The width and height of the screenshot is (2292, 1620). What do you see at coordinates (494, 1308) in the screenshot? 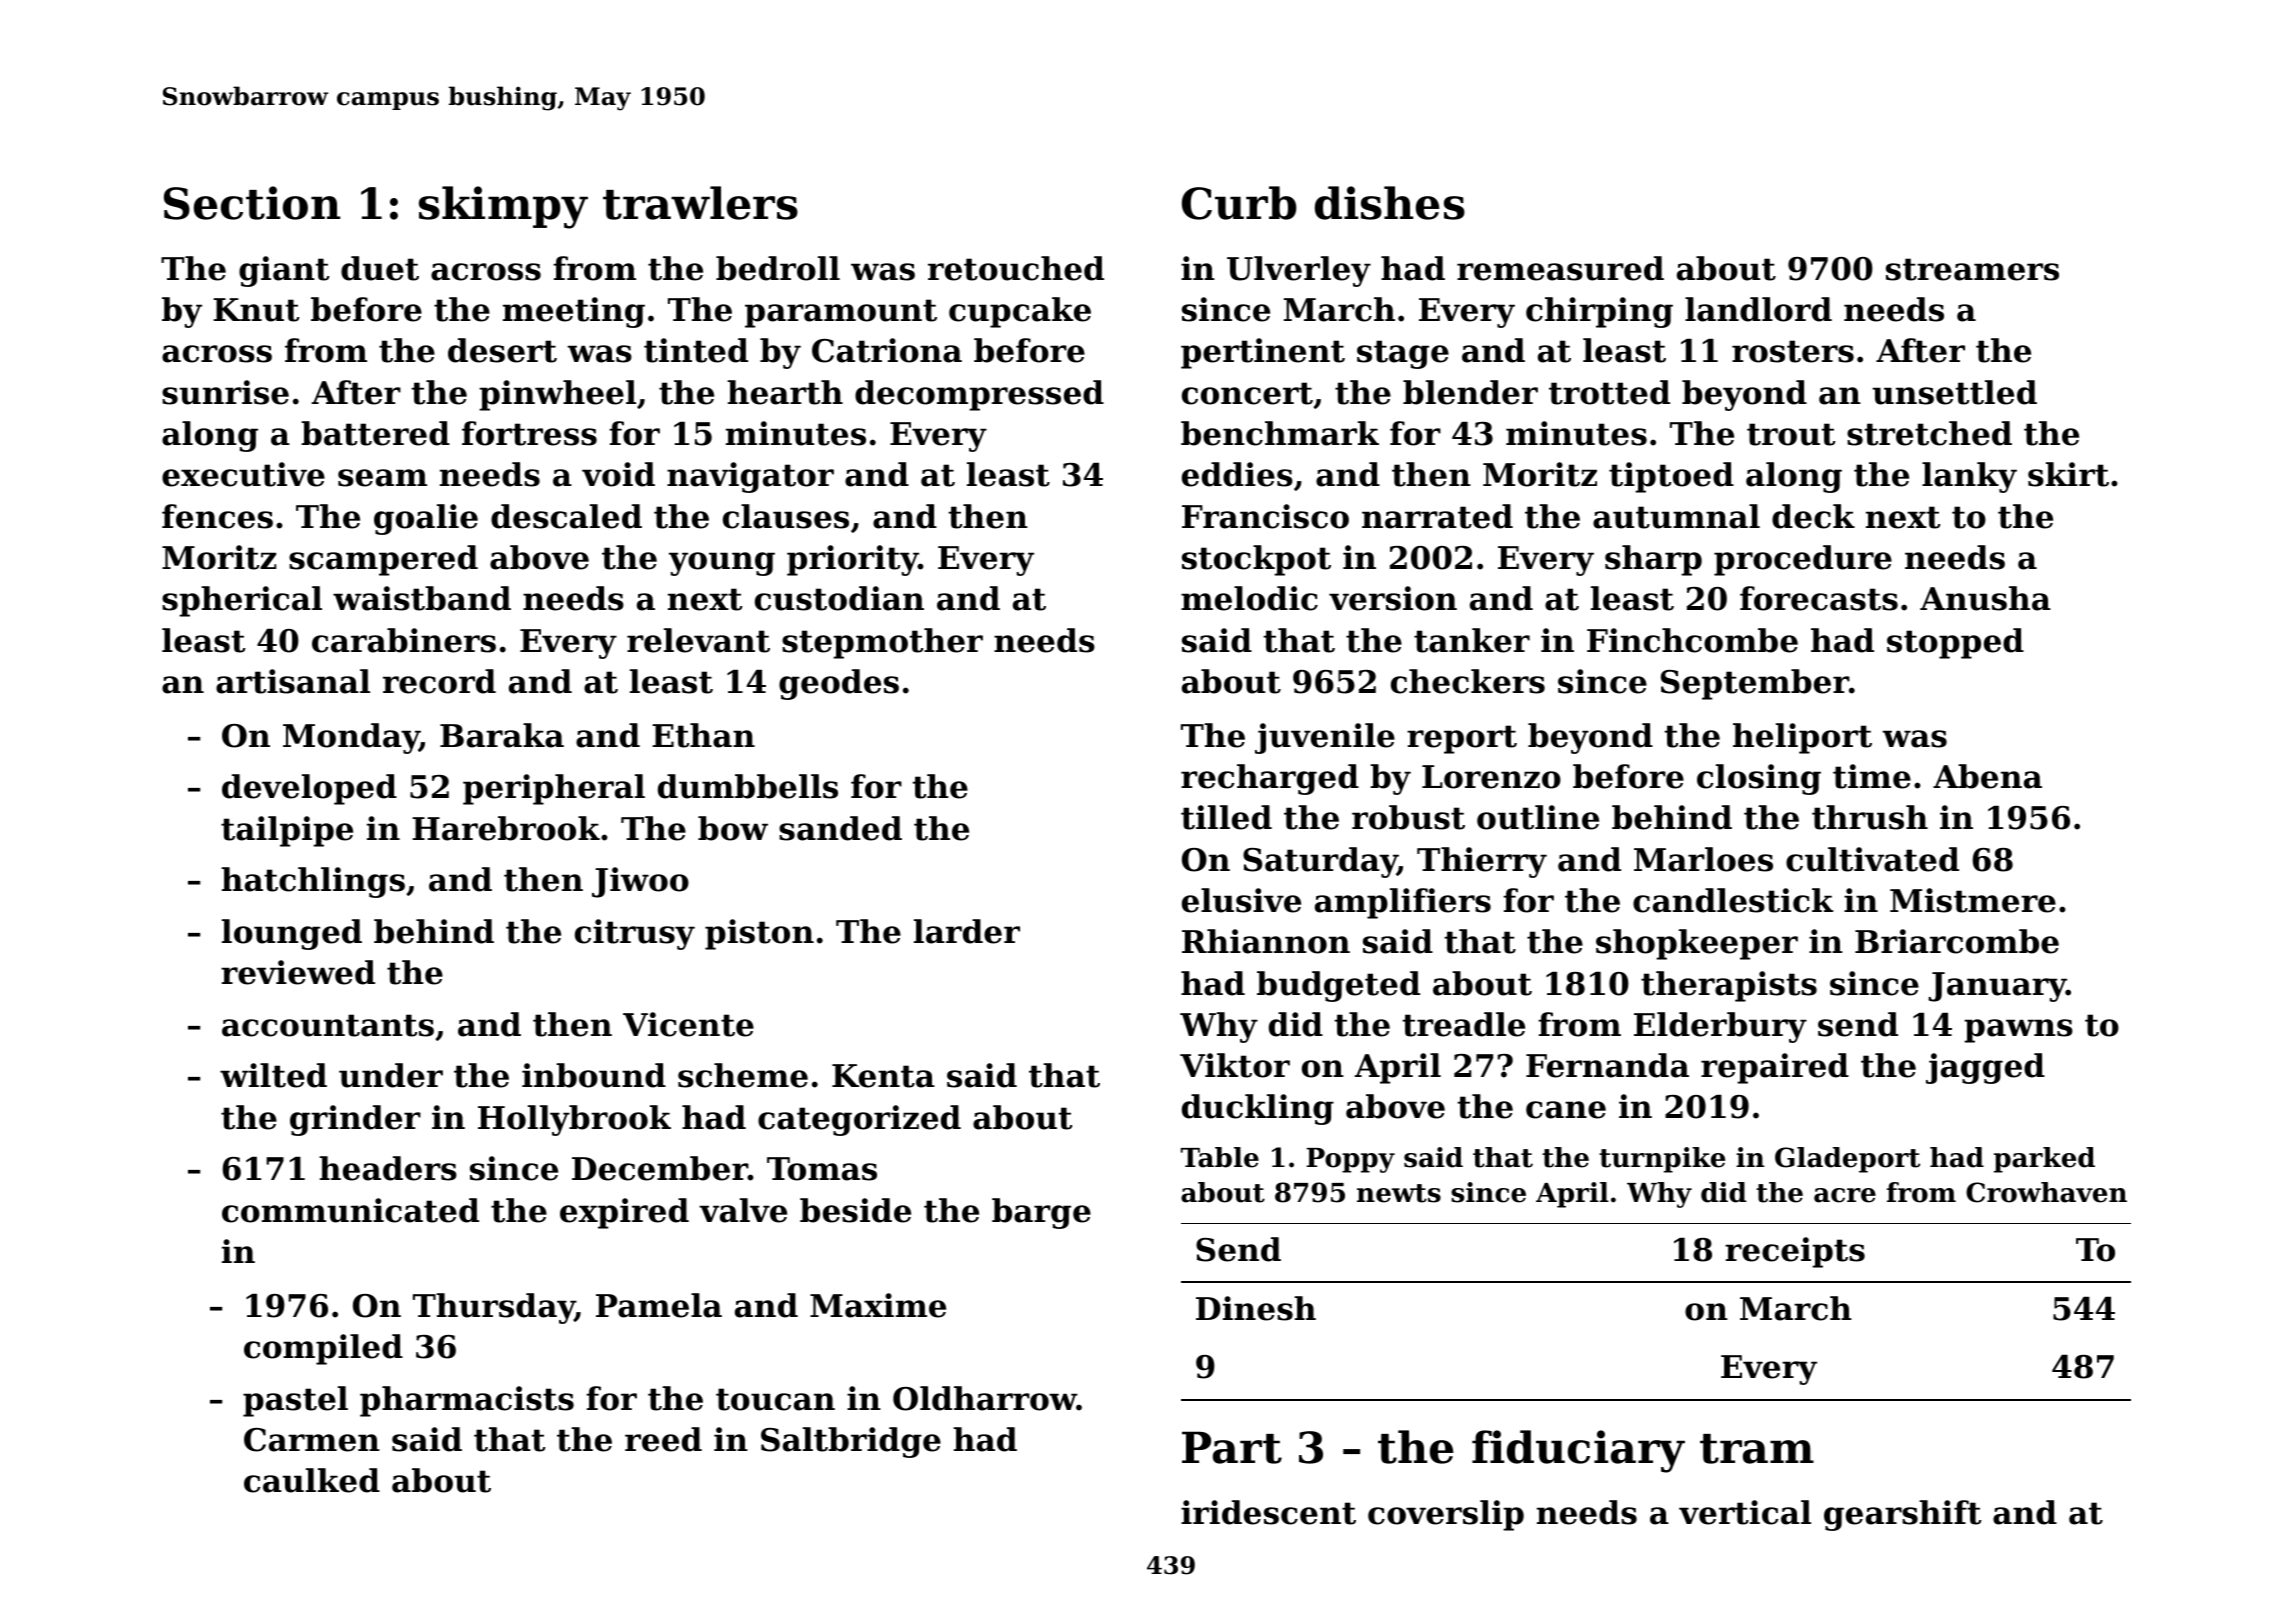
I see `Thursday` at bounding box center [494, 1308].
